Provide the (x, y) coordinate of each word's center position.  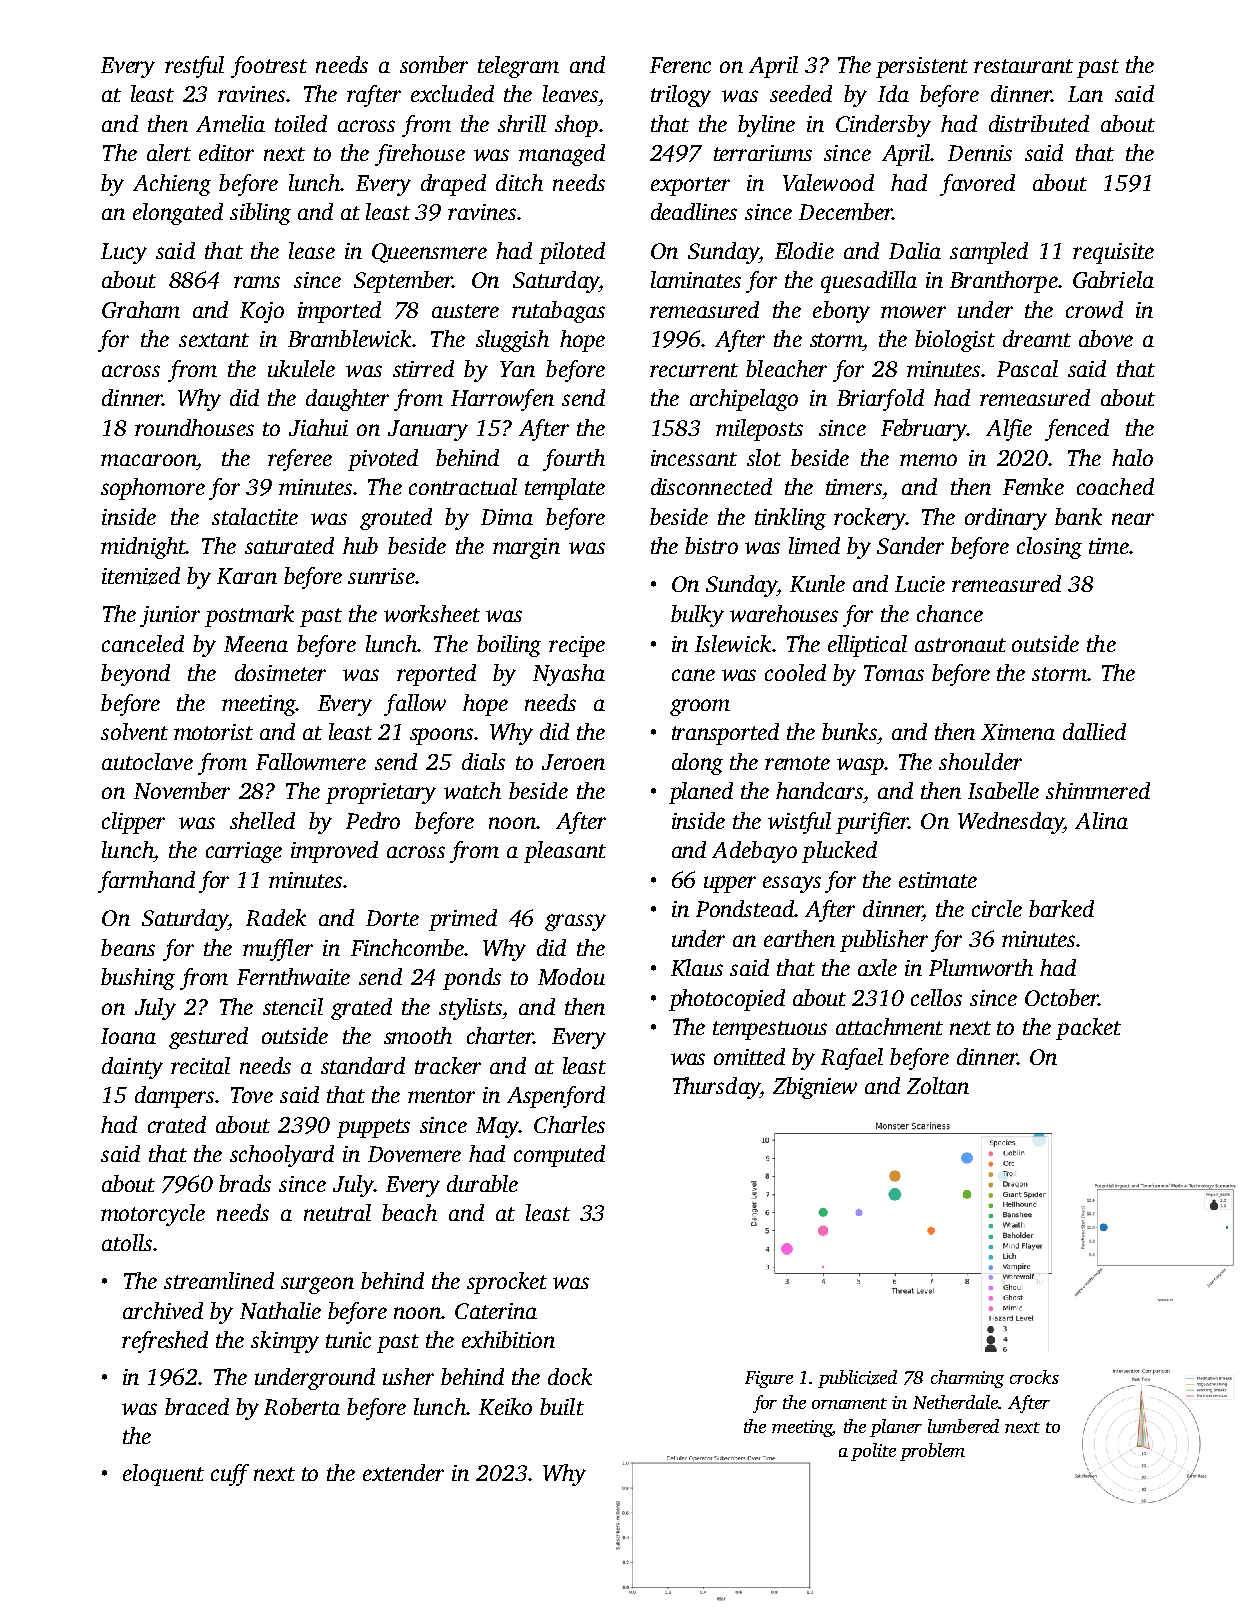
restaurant (1023, 66)
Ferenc (680, 65)
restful (194, 67)
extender (403, 1472)
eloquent (163, 1475)
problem (932, 1452)
